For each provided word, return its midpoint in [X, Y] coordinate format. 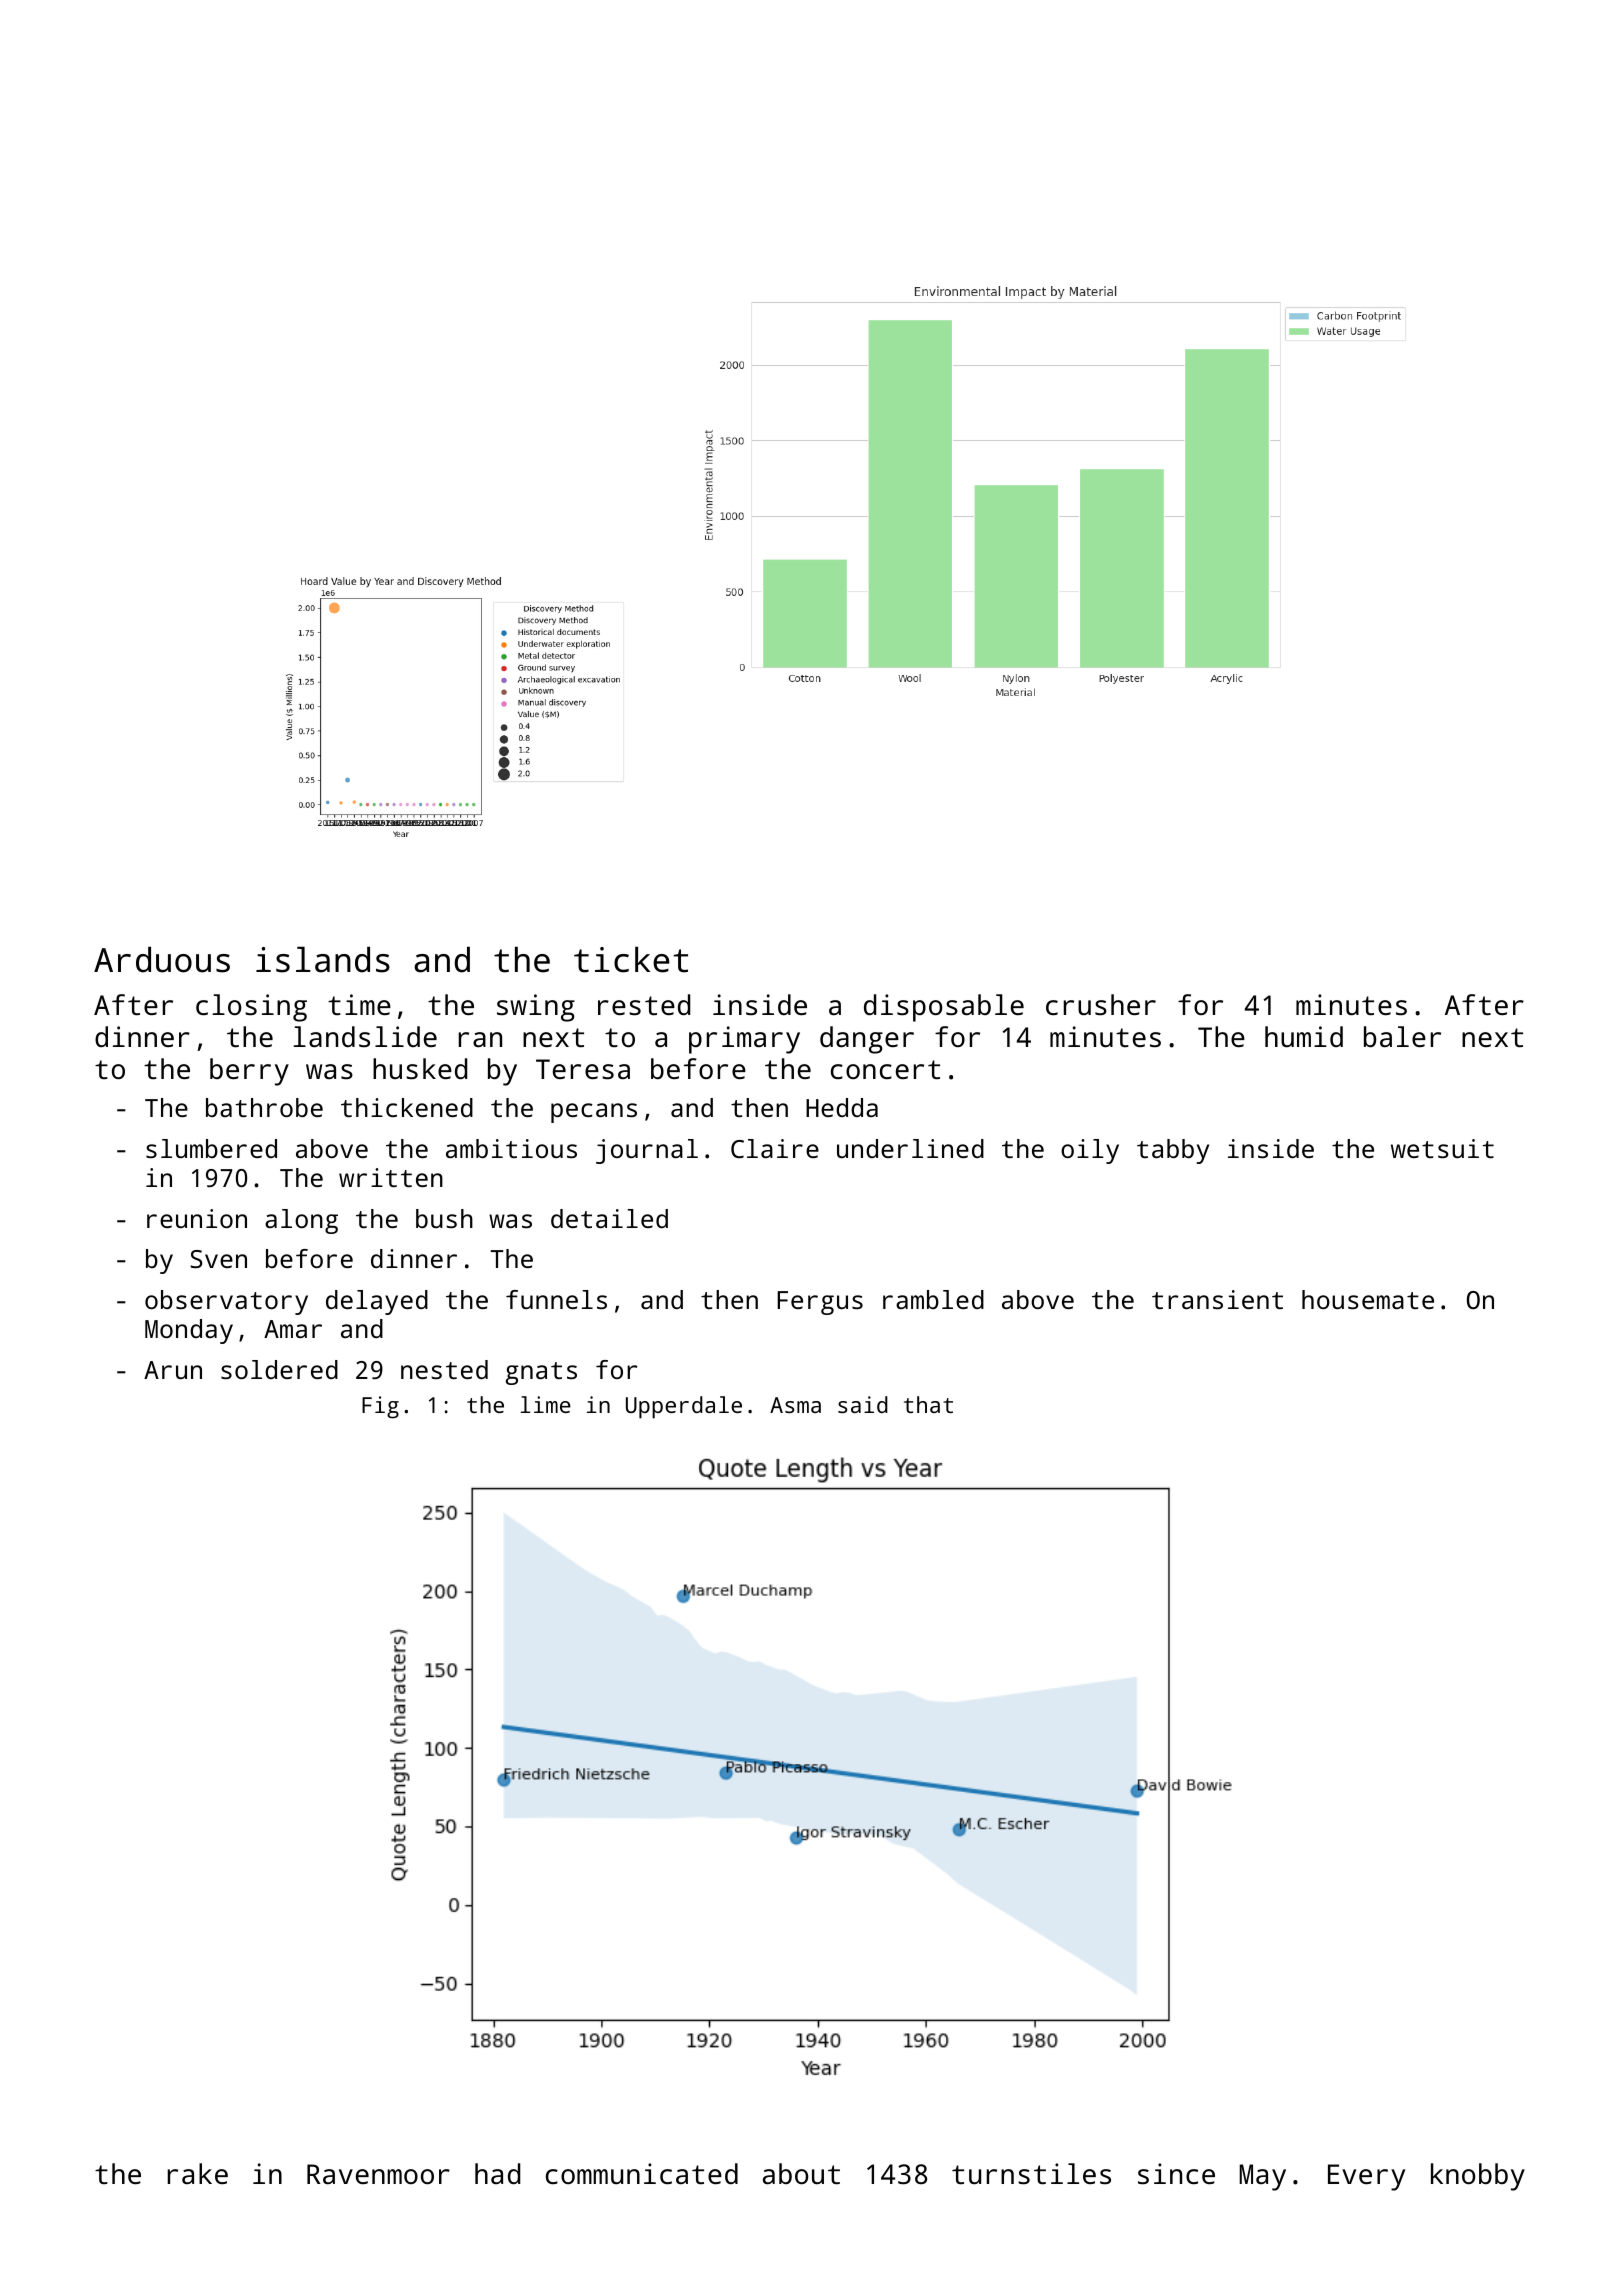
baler [1402, 1036]
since [1176, 2174]
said [863, 1404]
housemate [1368, 1299]
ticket [631, 960]
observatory [226, 1302]
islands [323, 960]
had [497, 2173]
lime [546, 1404]
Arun [173, 1370]
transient [1217, 1299]
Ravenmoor [378, 2174]
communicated [642, 2173]
